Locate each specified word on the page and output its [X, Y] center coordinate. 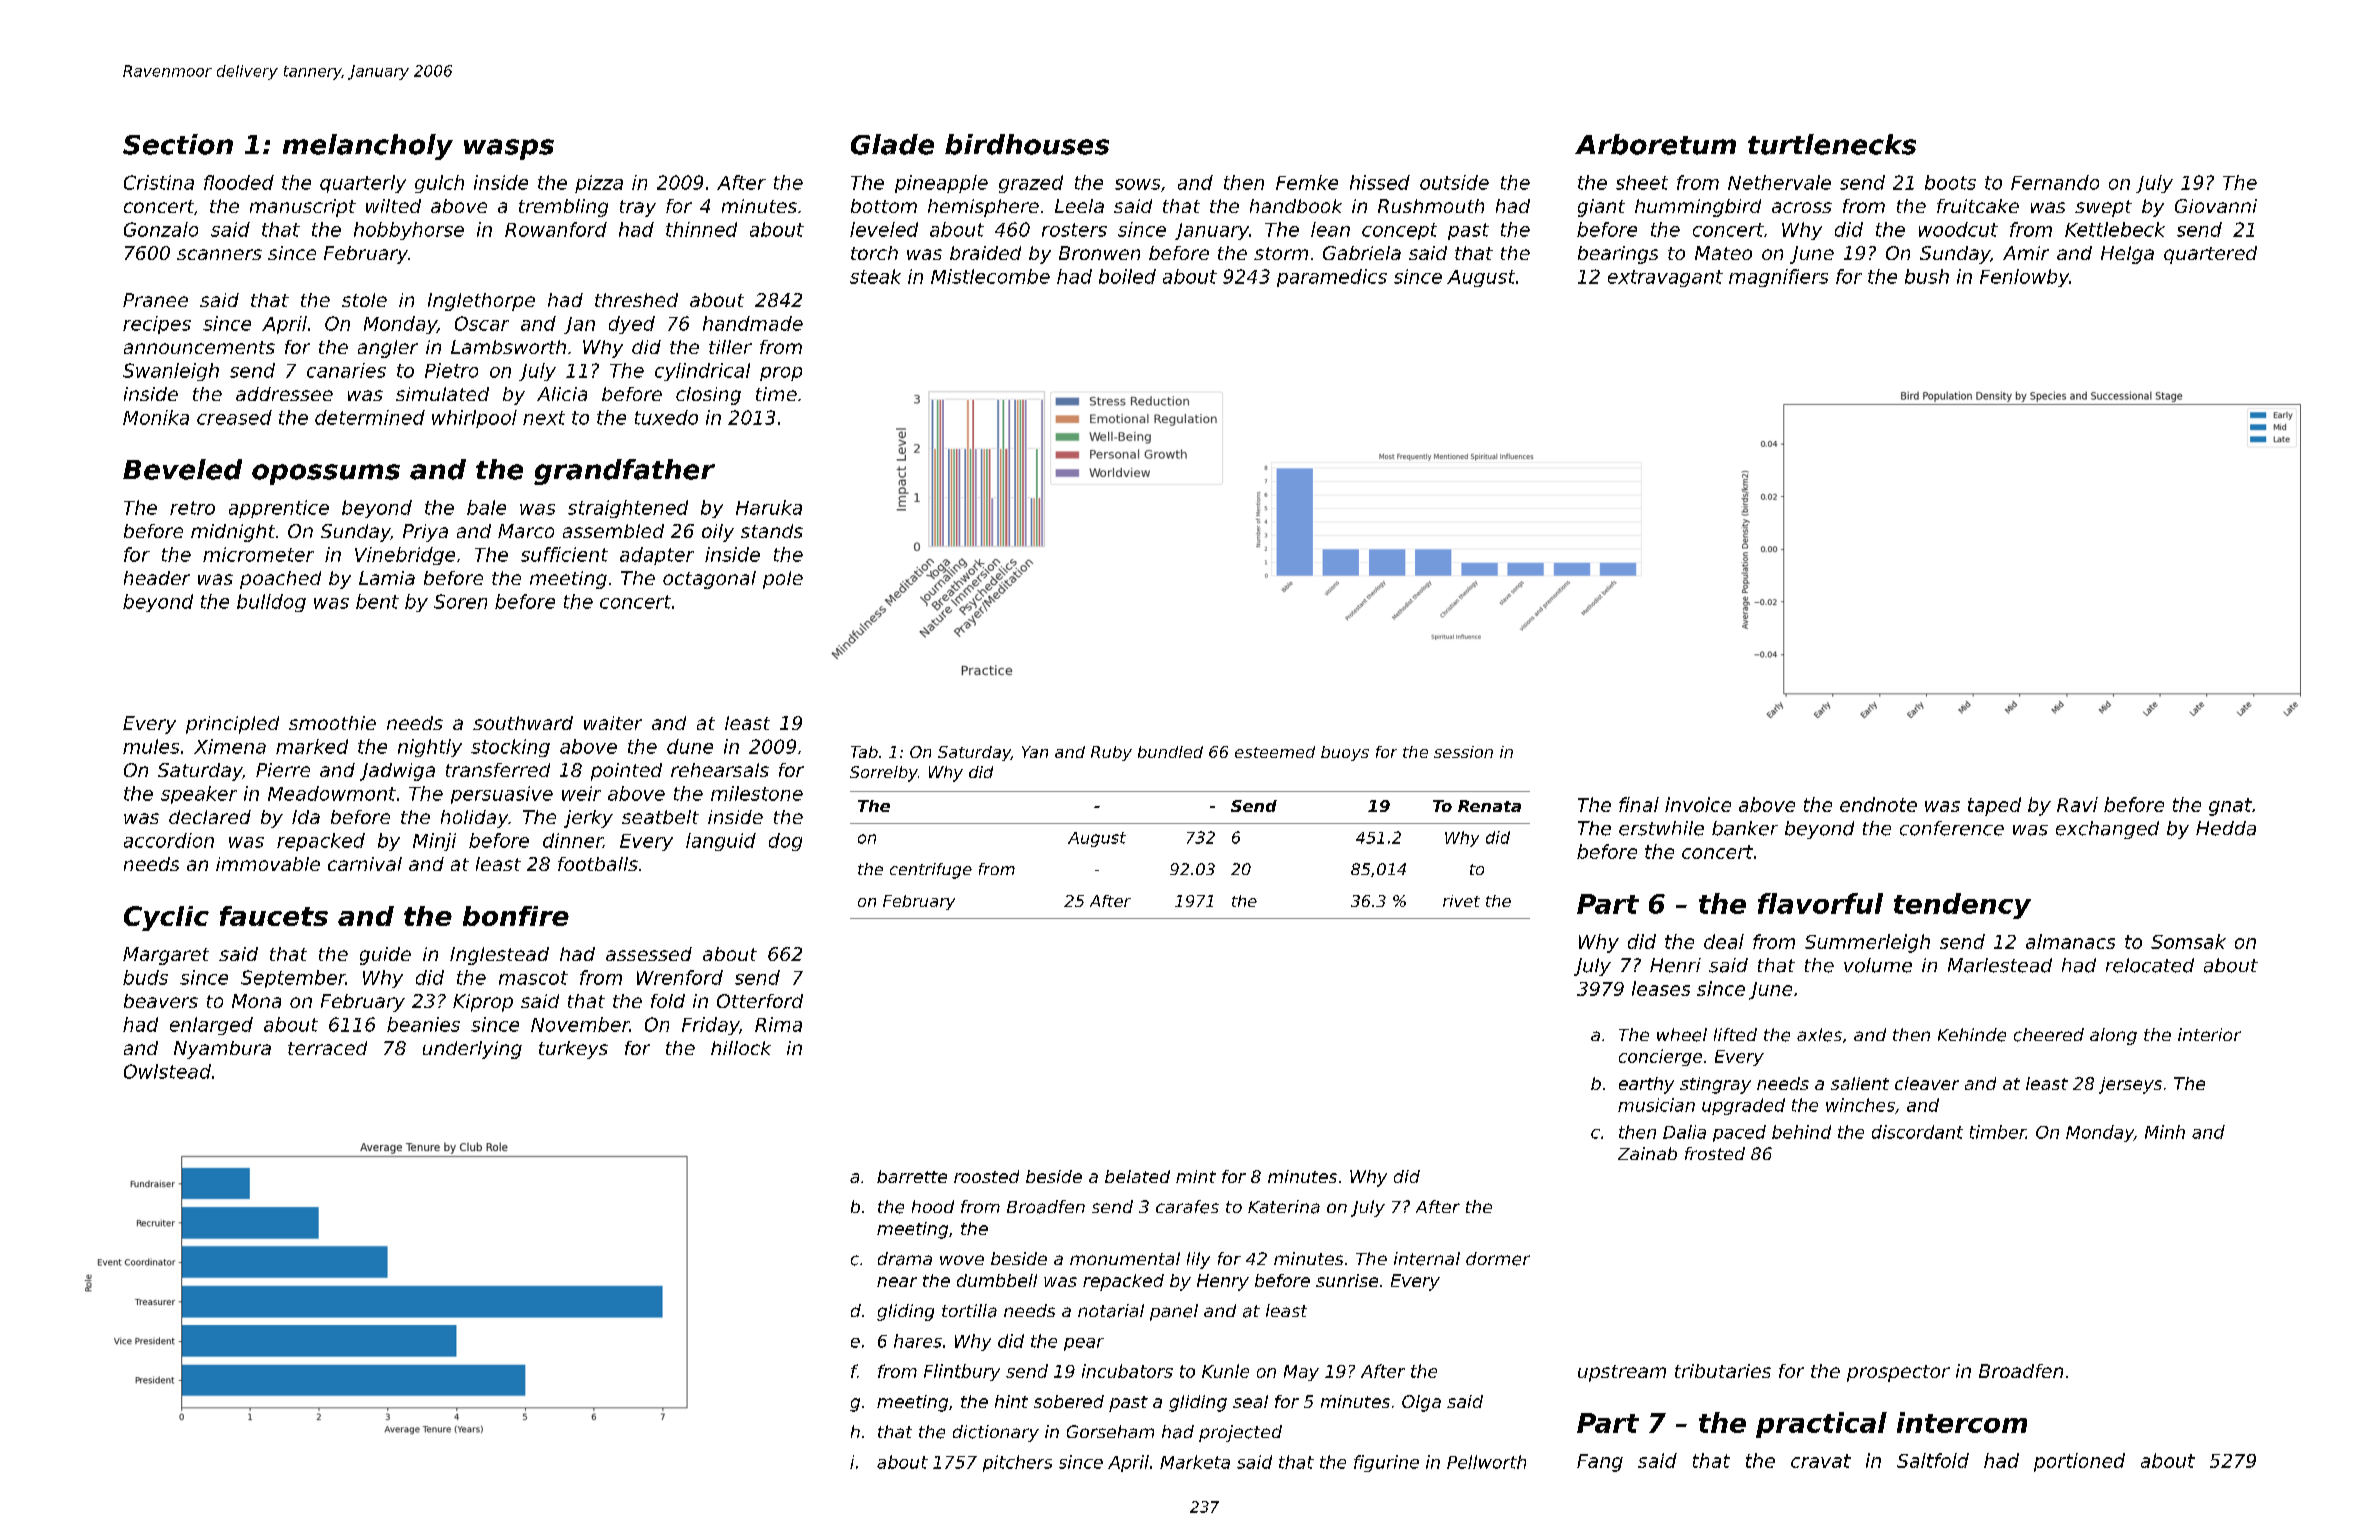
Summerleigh [1867, 943]
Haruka [769, 507]
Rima [778, 1024]
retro [192, 508]
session [1463, 752]
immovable [268, 864]
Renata [1489, 806]
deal [1724, 941]
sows [1137, 184]
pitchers [1017, 1463]
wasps [509, 149]
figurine [1386, 1463]
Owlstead [167, 1071]
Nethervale [1779, 182]
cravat [1821, 1461]
